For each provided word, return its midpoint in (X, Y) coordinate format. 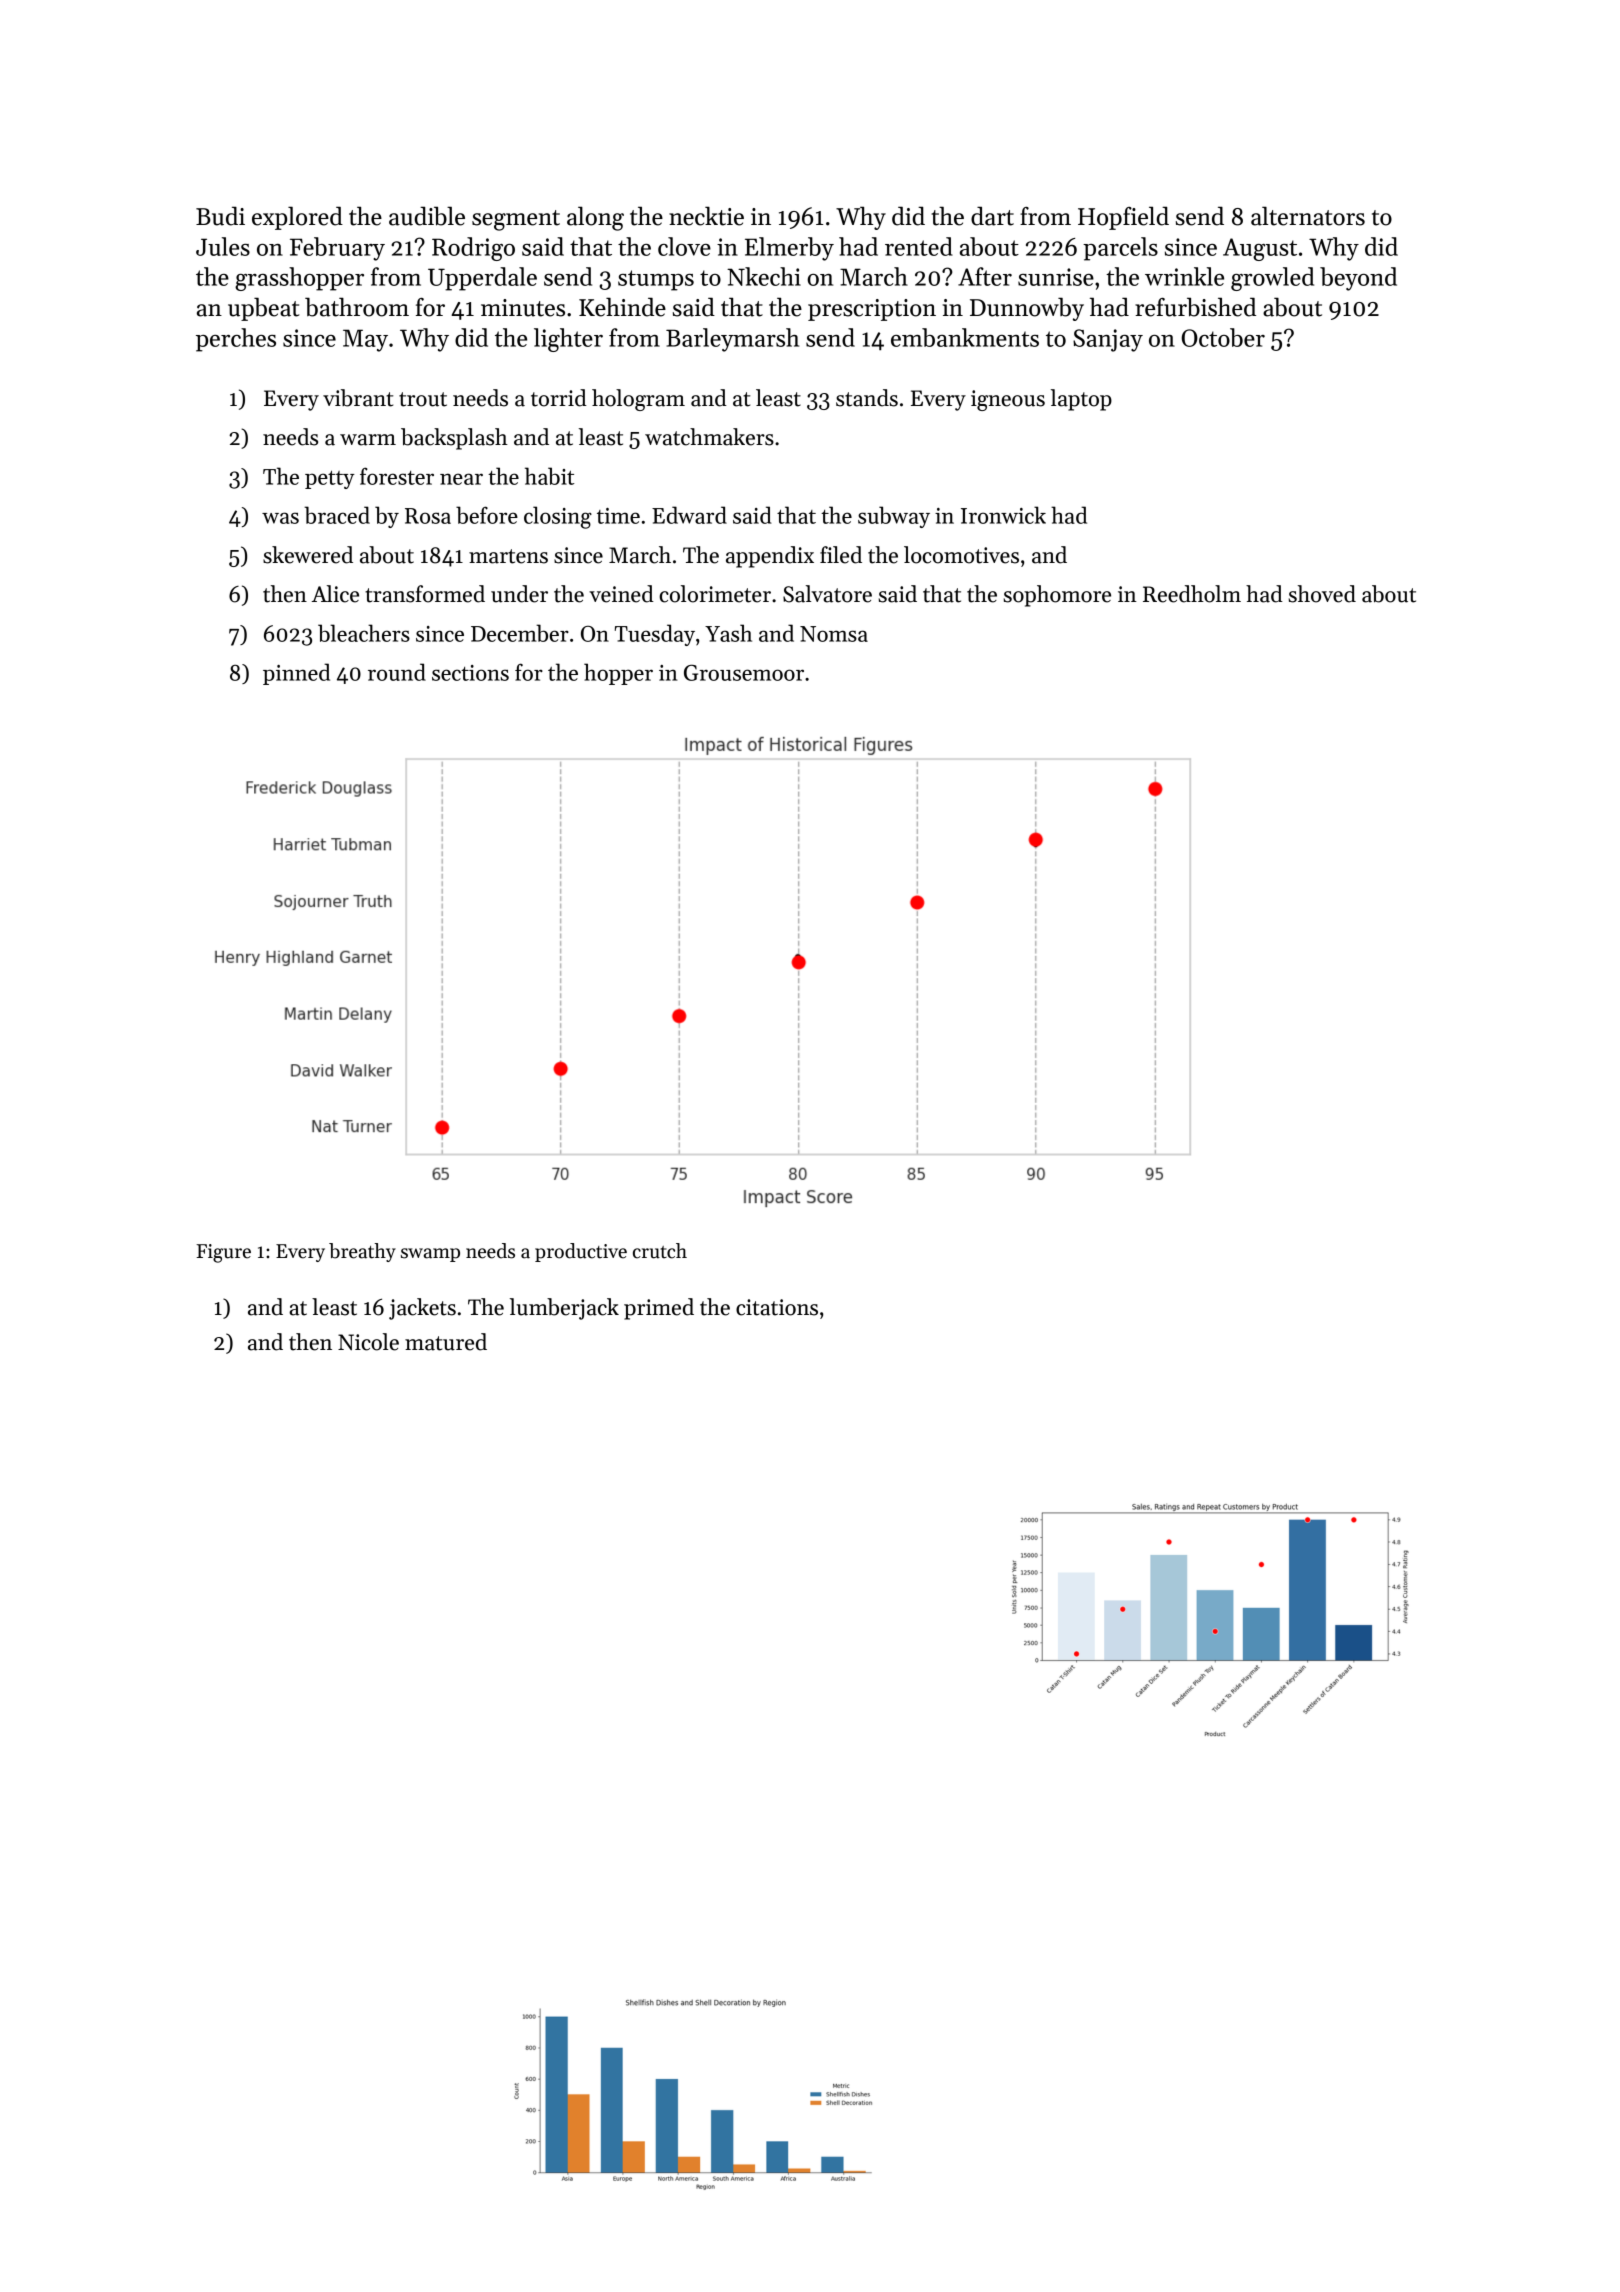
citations (777, 1307)
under (519, 594)
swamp (430, 1255)
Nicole (368, 1342)
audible (427, 216)
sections (470, 673)
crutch (660, 1251)
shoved (1322, 594)
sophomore (1057, 596)
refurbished (1195, 307)
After (985, 276)
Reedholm (1192, 594)
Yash (728, 633)
